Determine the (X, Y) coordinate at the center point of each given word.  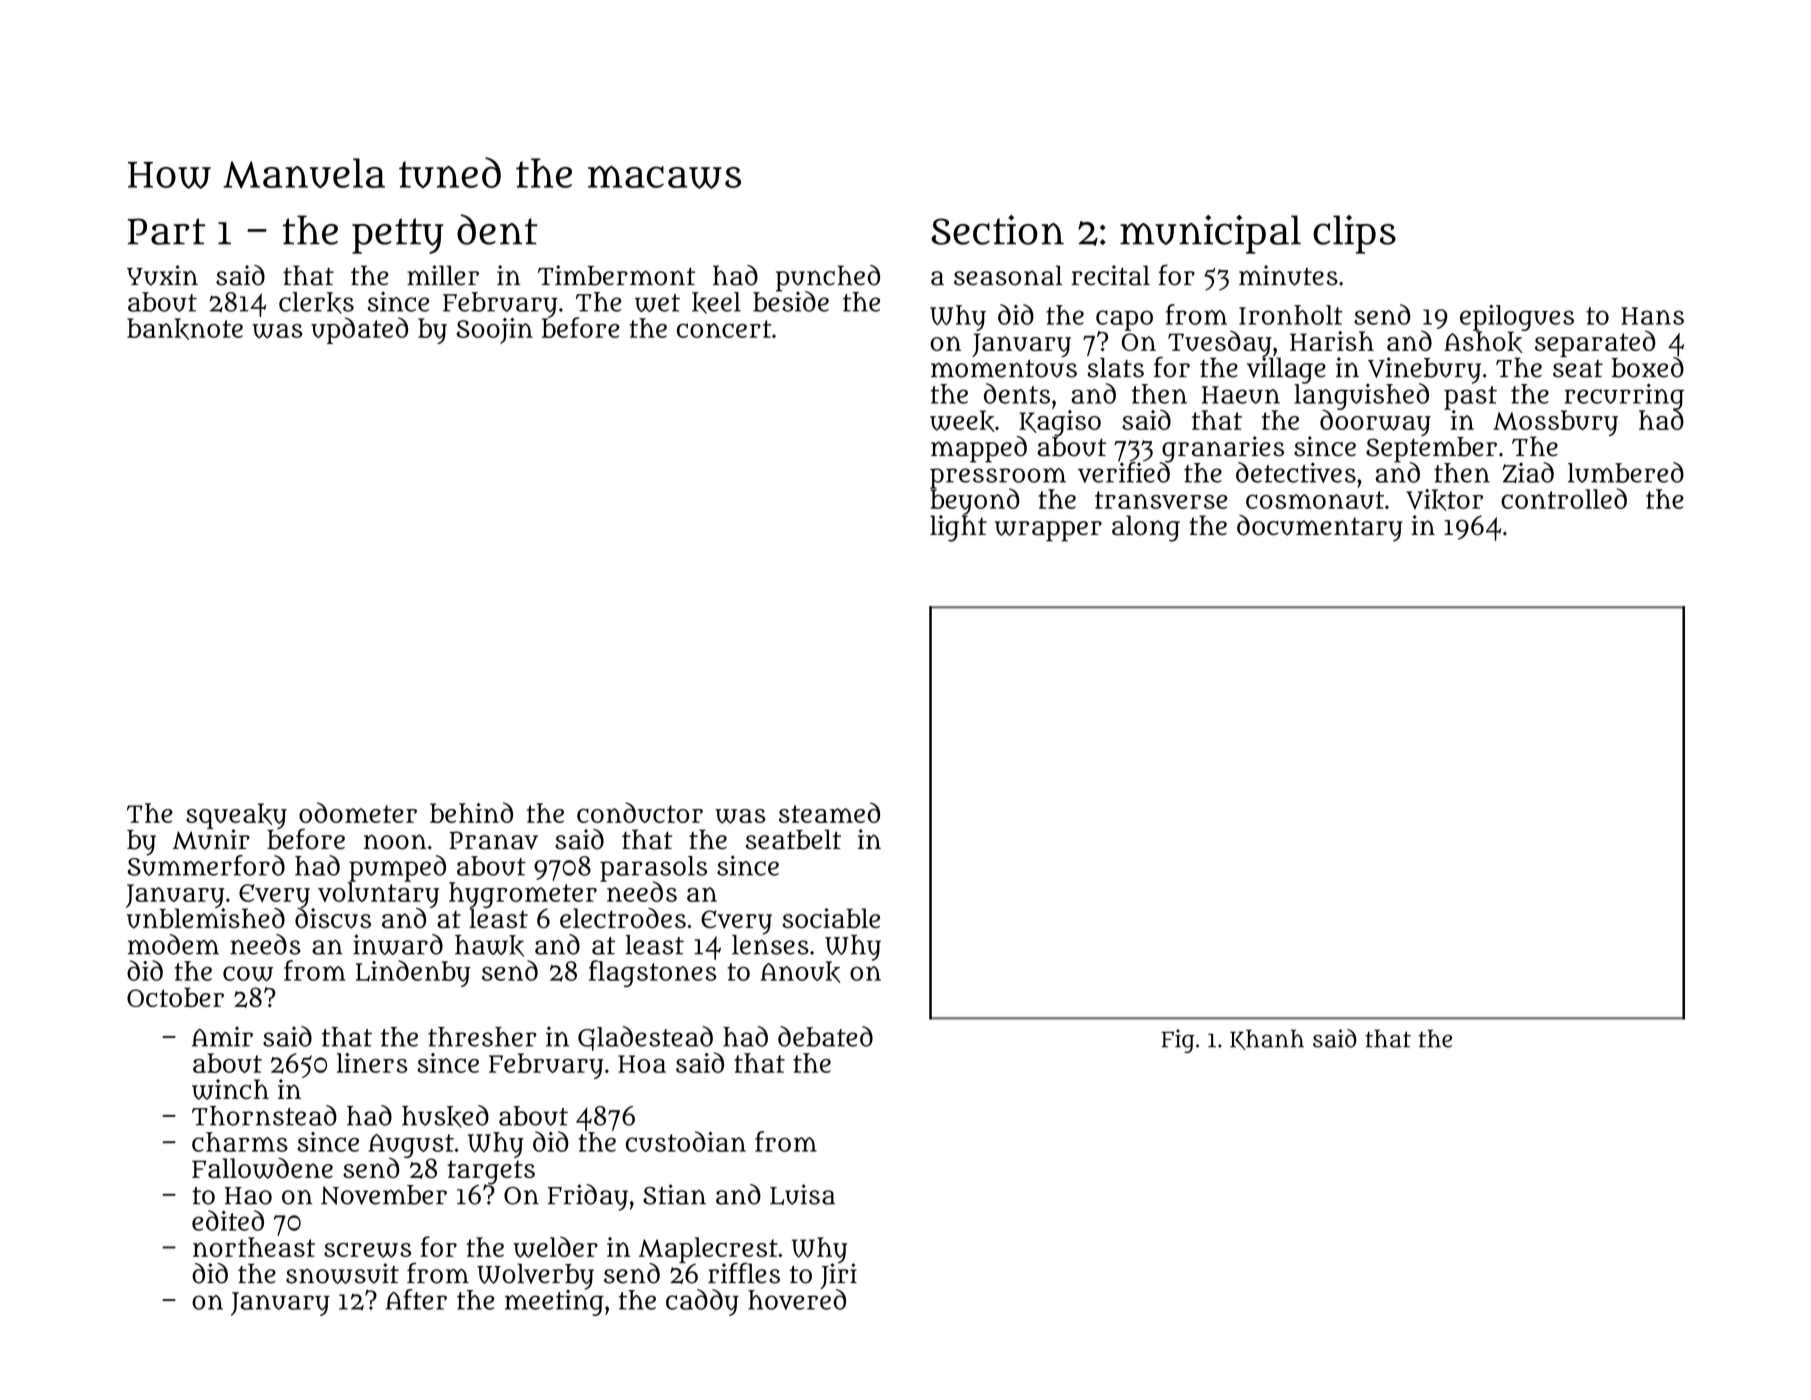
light (958, 528)
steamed (829, 812)
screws (367, 1250)
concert (724, 329)
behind (471, 812)
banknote (185, 329)
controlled (1564, 498)
